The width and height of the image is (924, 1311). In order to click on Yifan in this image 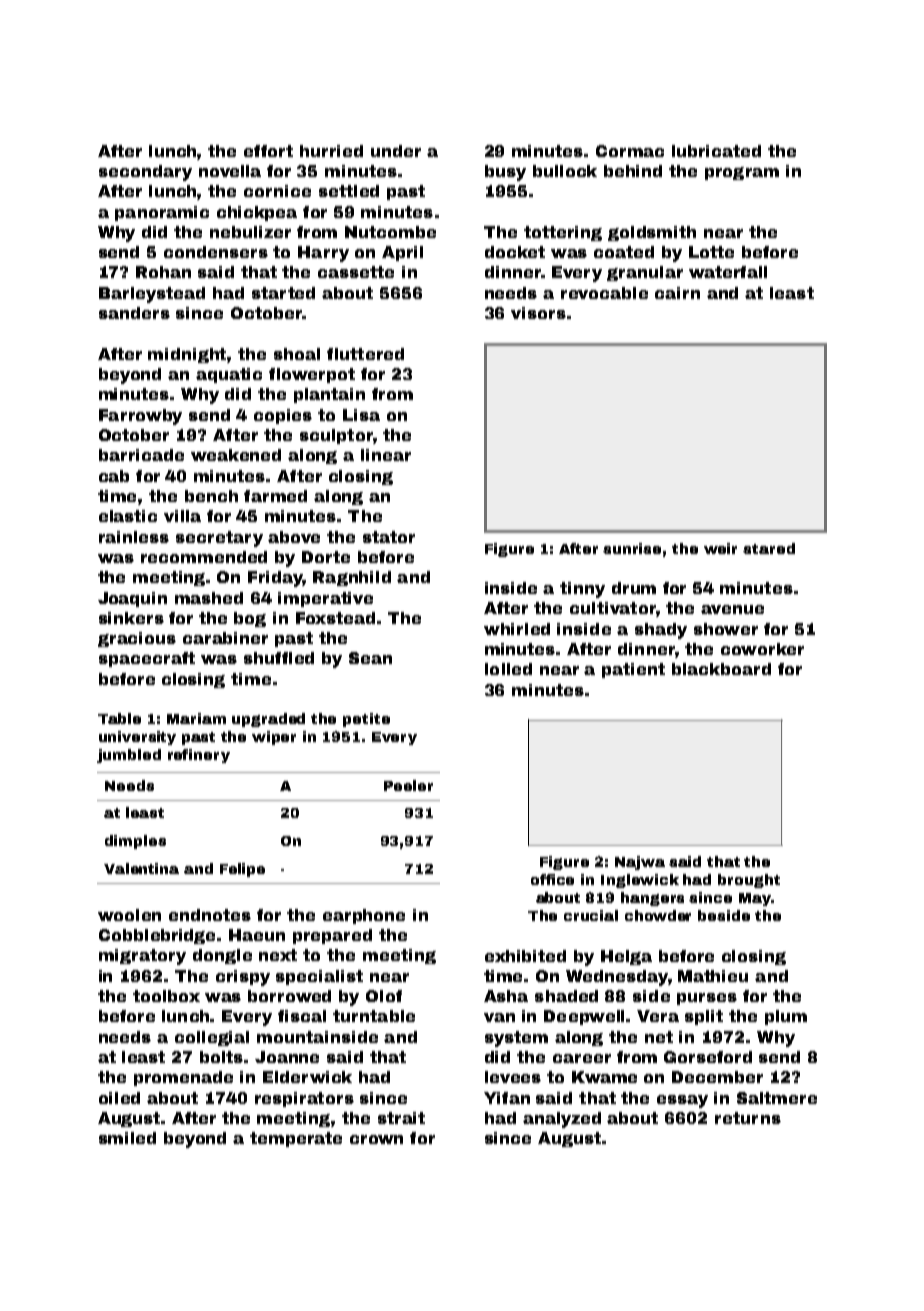, I will do `click(507, 1098)`.
